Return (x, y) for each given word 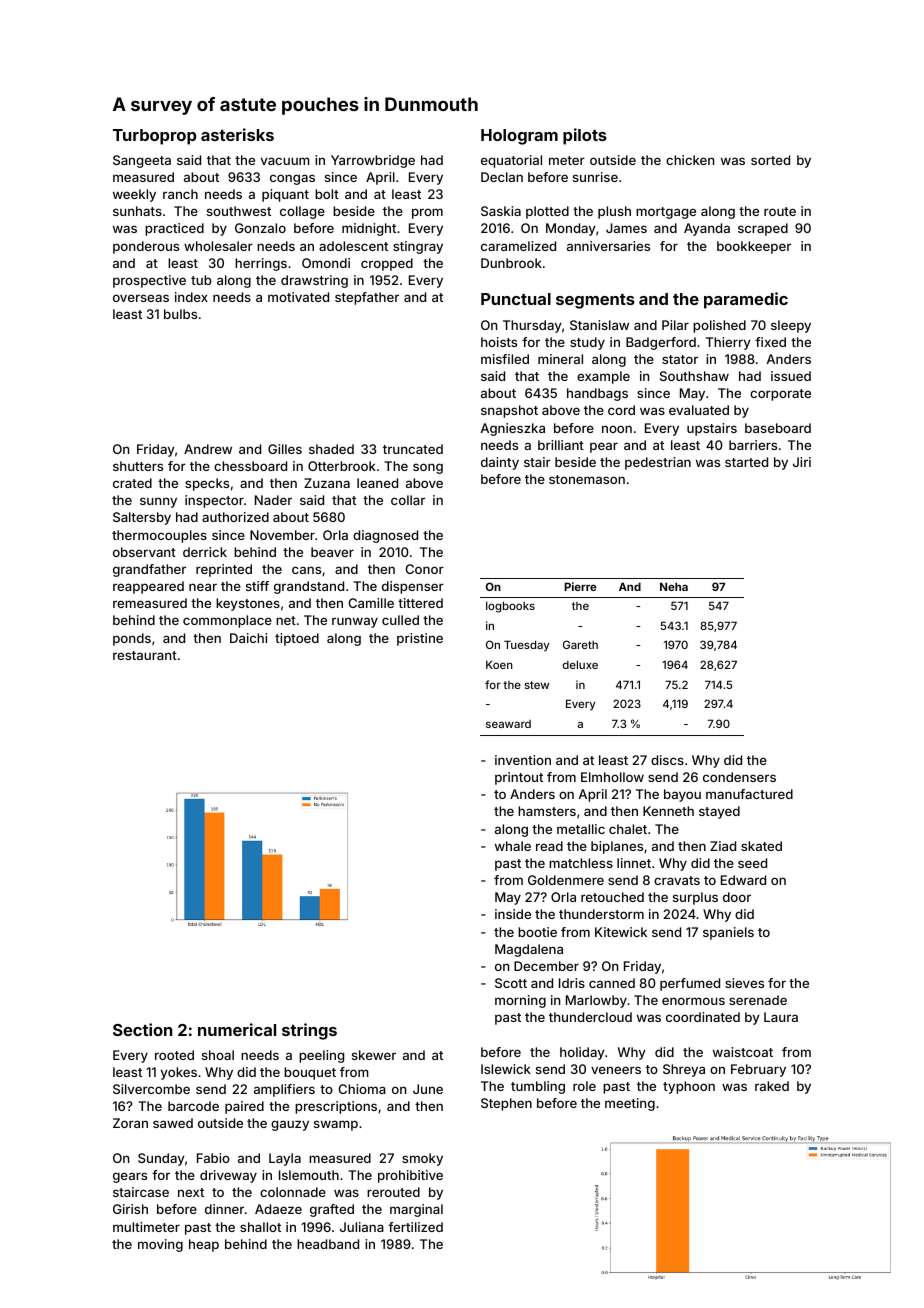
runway (355, 622)
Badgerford (661, 343)
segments (595, 301)
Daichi (248, 638)
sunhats (137, 211)
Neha (674, 586)
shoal (218, 1055)
